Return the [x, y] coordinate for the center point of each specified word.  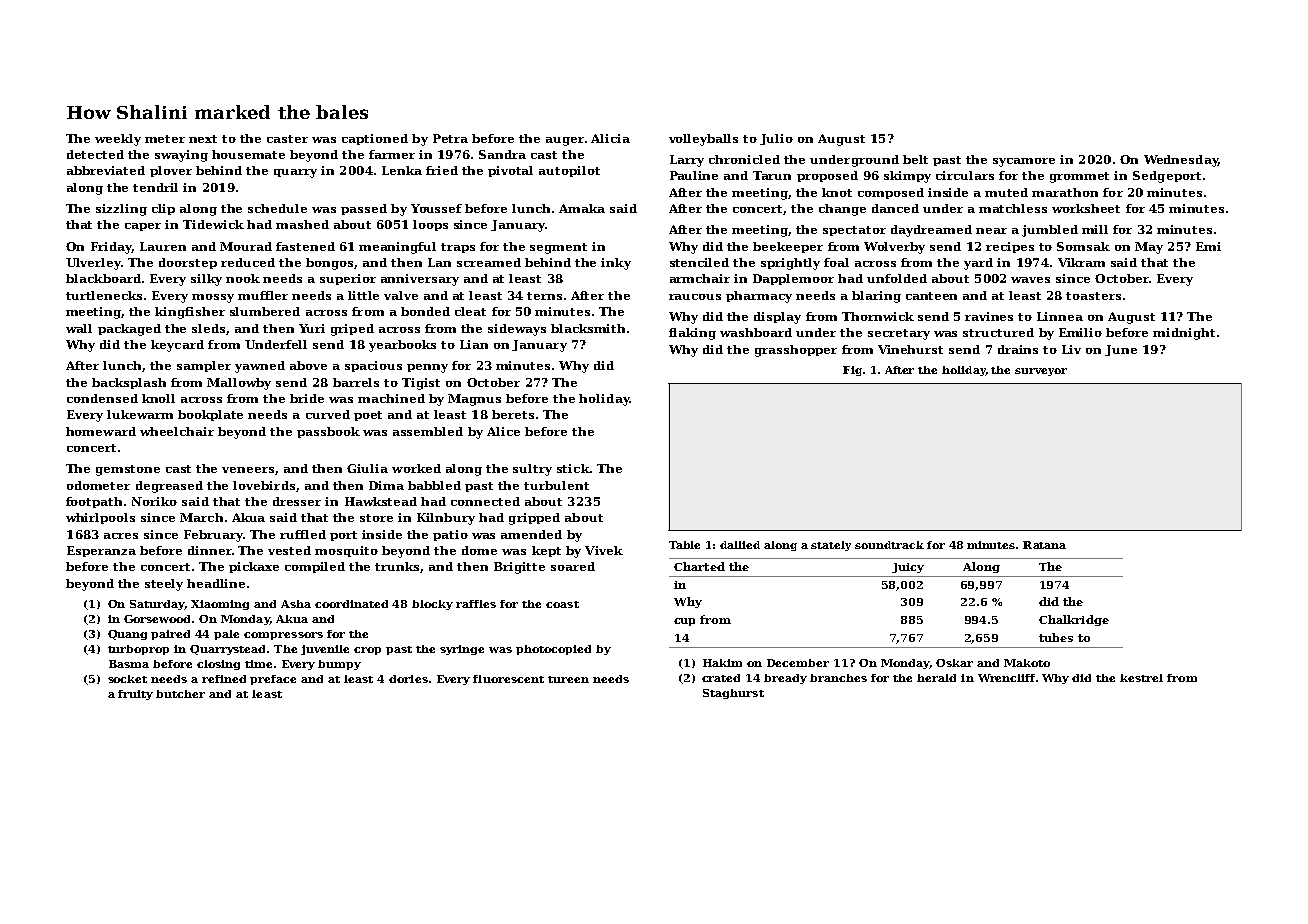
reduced [248, 262]
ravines [989, 316]
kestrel [1141, 678]
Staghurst [733, 694]
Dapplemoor [793, 279]
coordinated [351, 604]
